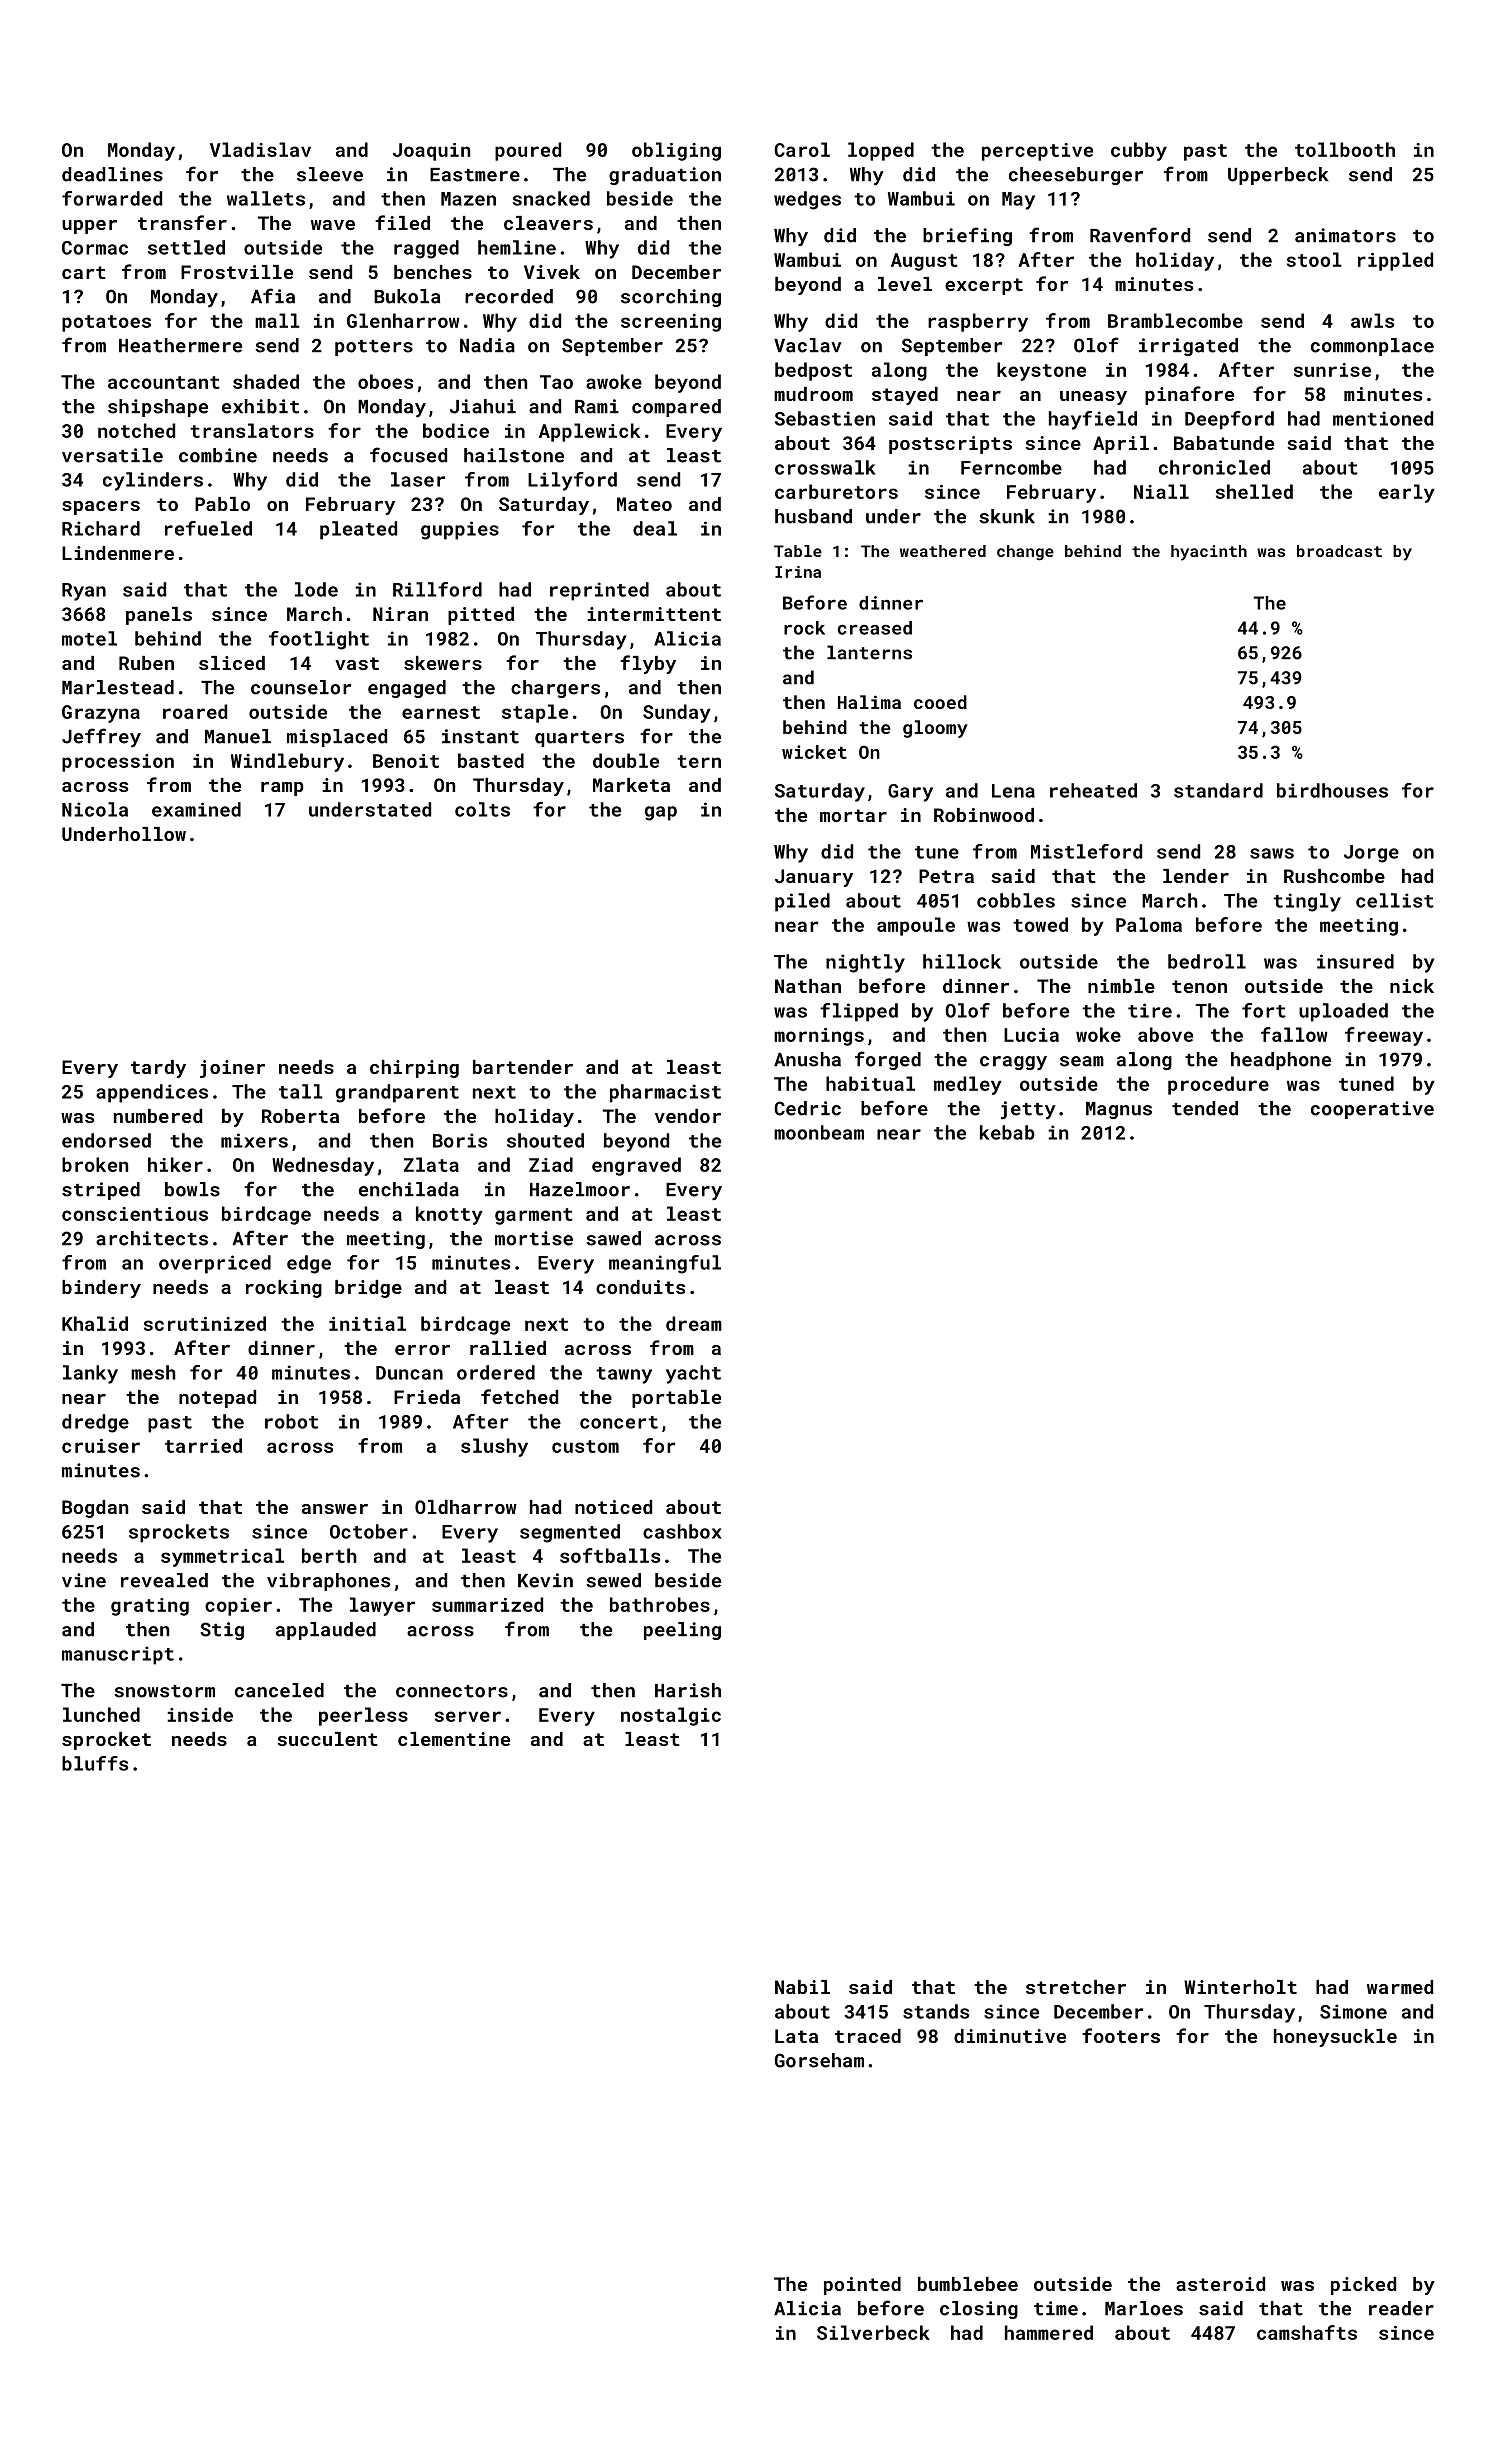  What do you see at coordinates (84, 592) in the page?
I see `Ryan` at bounding box center [84, 592].
